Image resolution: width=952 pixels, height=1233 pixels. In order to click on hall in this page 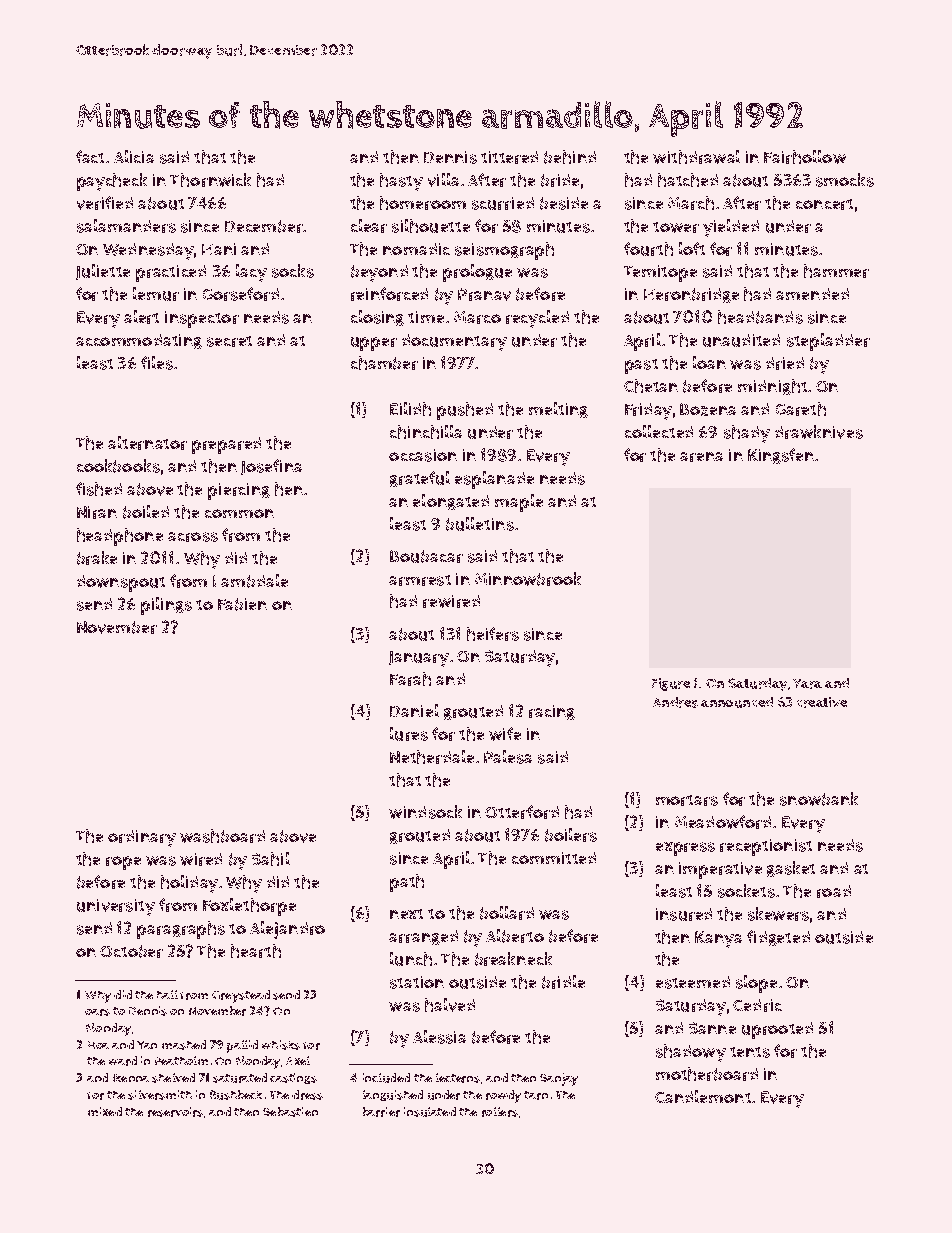, I will do `click(167, 994)`.
